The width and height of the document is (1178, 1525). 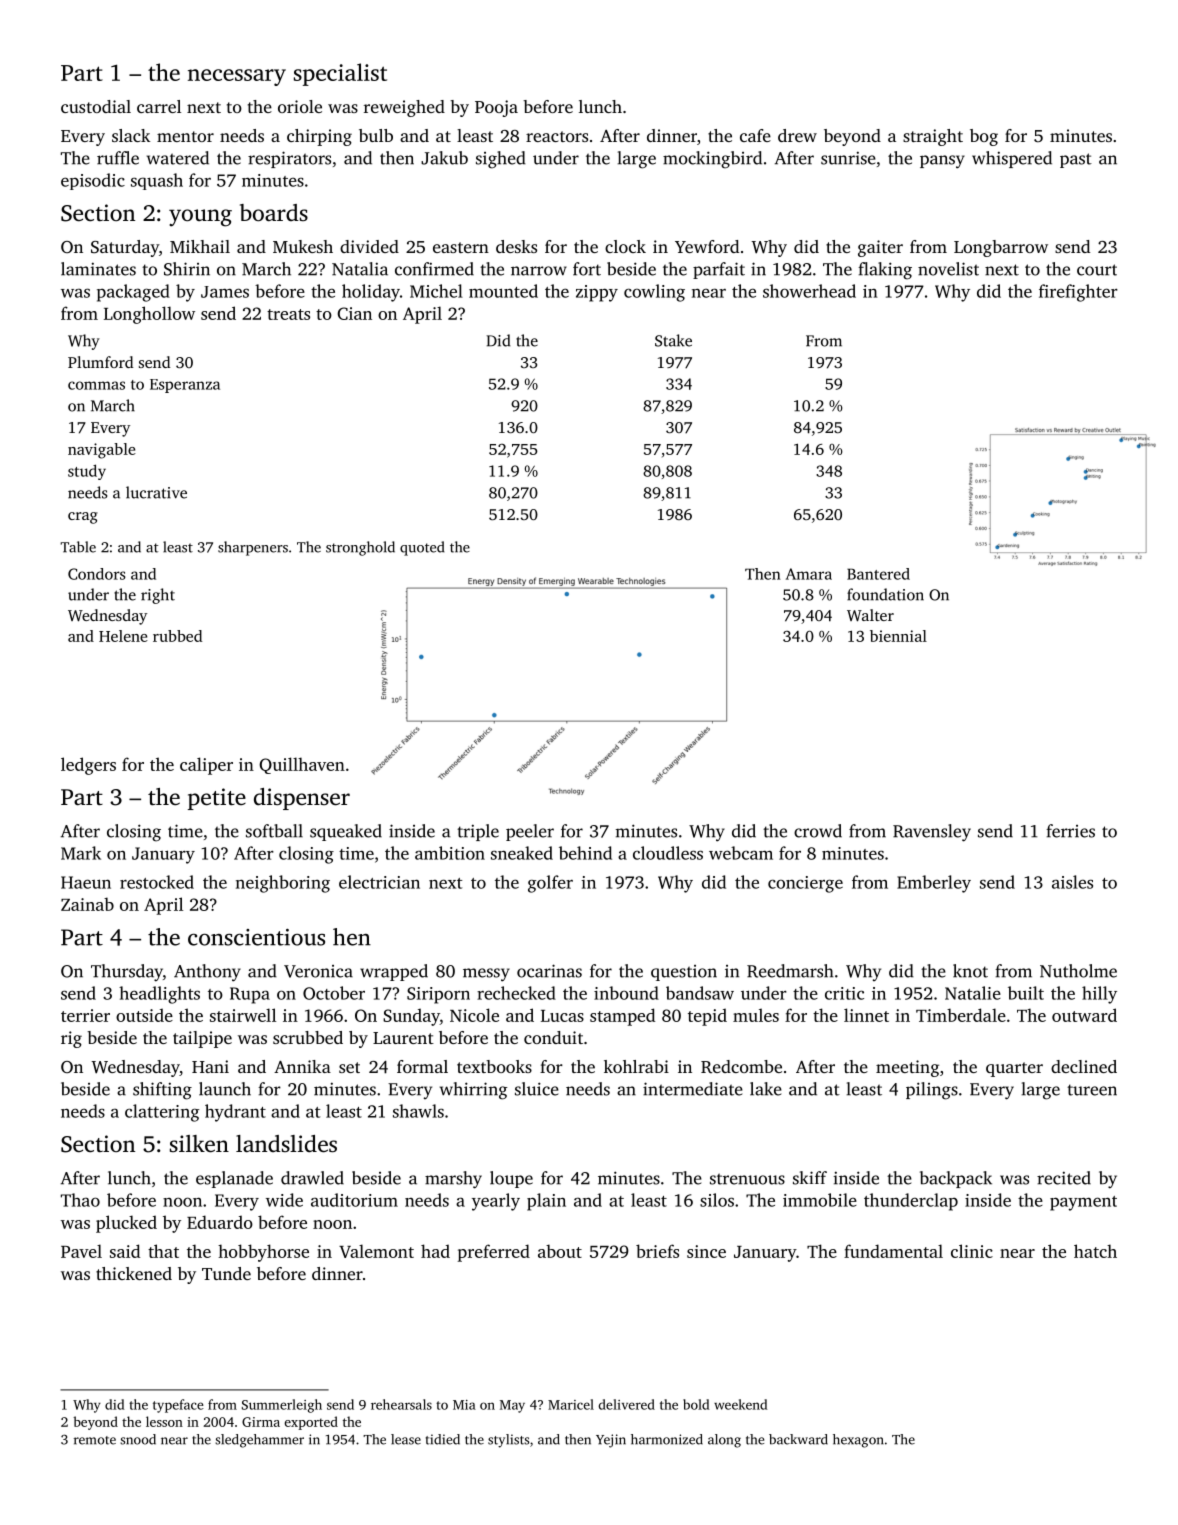 I want to click on mockingbird, so click(x=712, y=160).
